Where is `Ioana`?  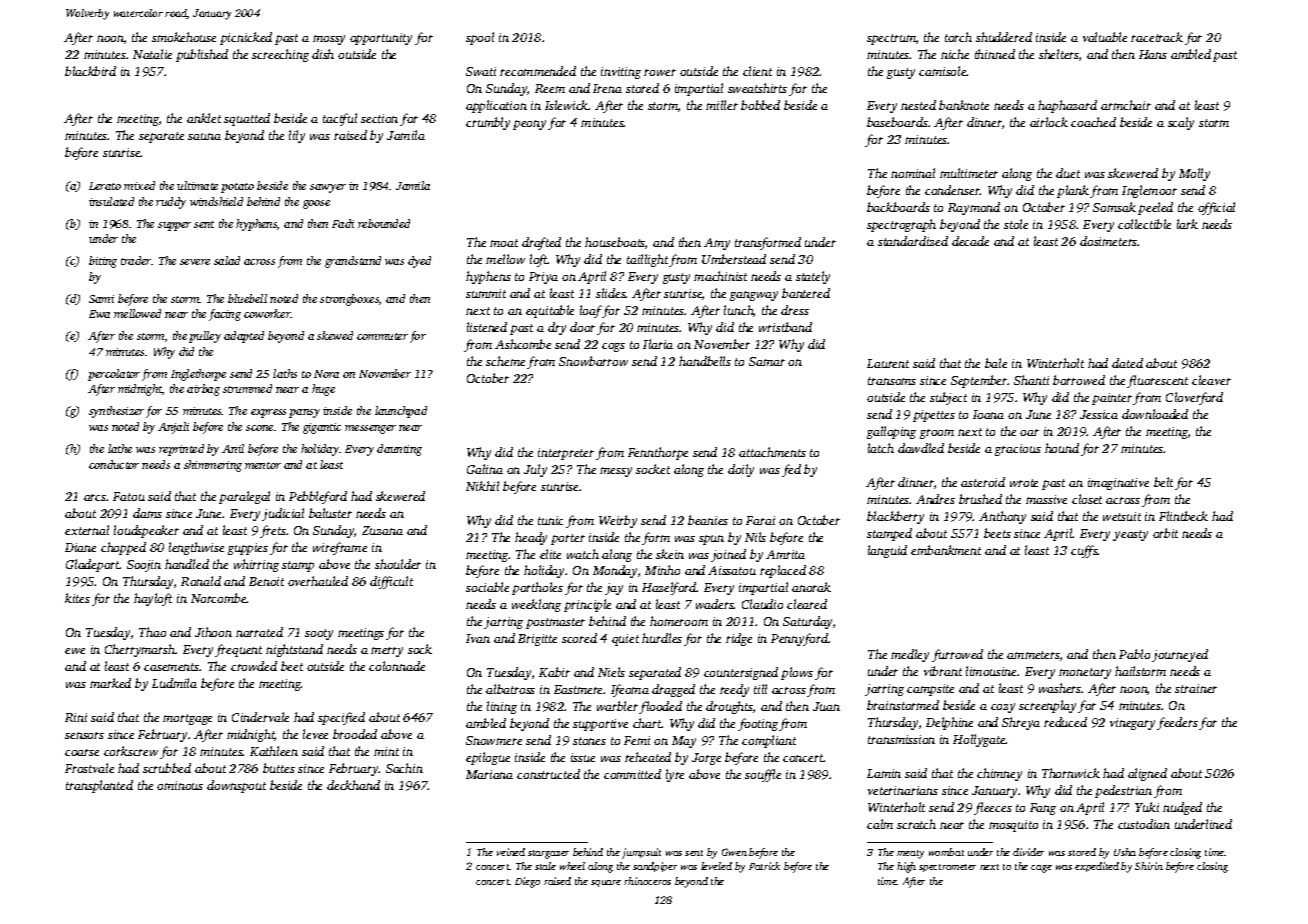
Ioana is located at coordinates (988, 414).
